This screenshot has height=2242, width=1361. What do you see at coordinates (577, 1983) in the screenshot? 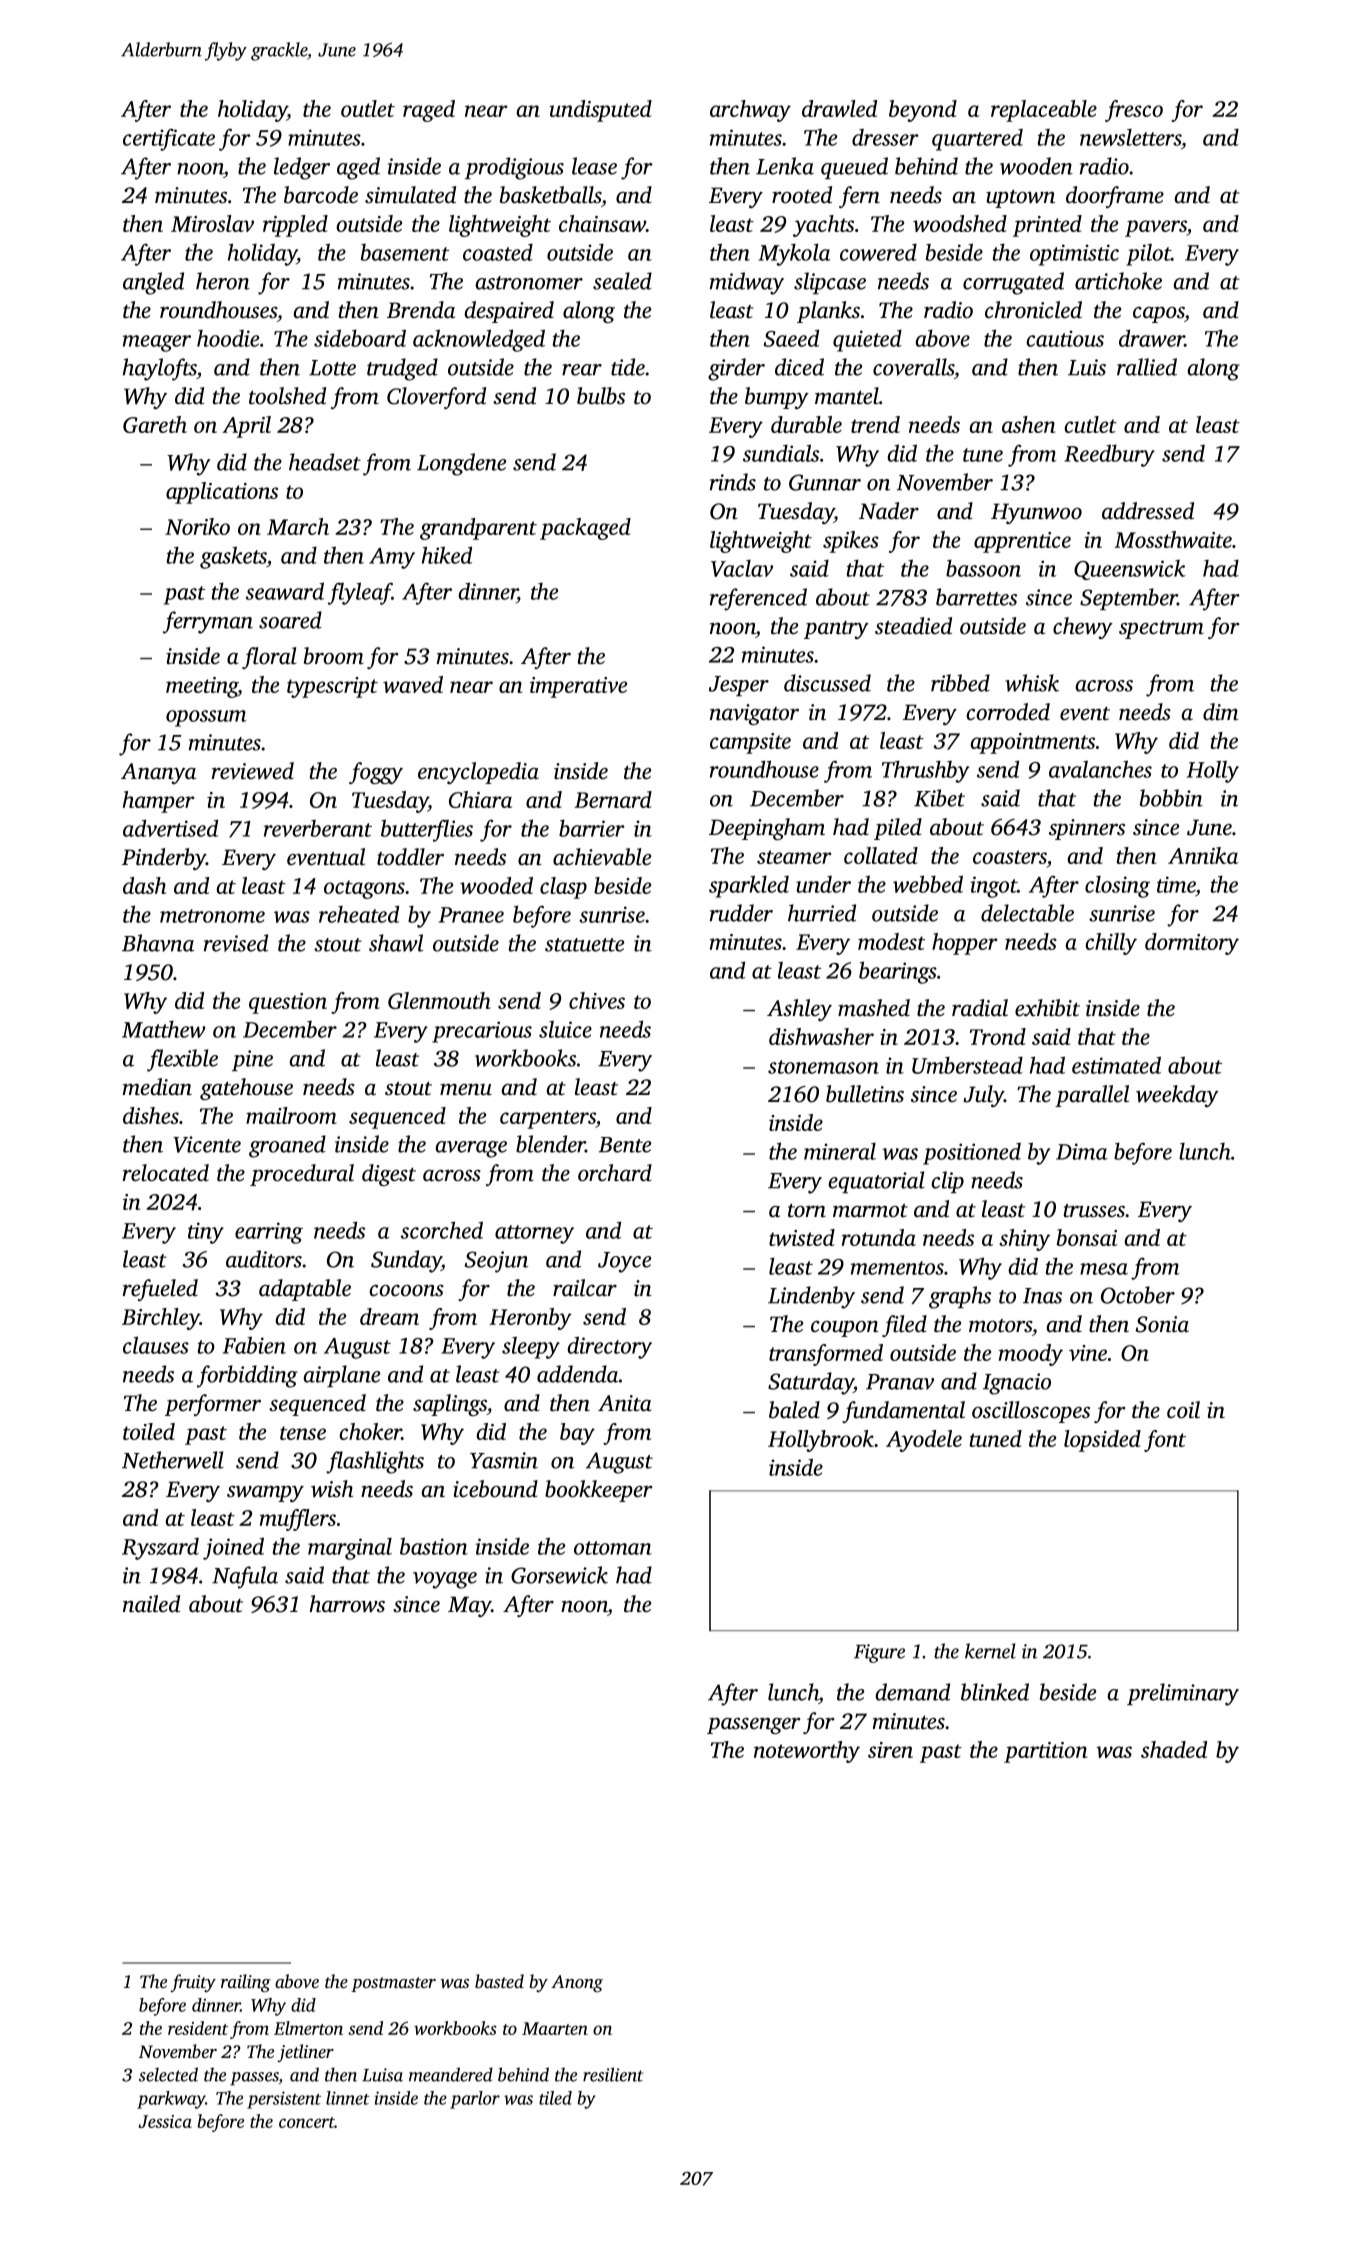
I see `Anong` at bounding box center [577, 1983].
